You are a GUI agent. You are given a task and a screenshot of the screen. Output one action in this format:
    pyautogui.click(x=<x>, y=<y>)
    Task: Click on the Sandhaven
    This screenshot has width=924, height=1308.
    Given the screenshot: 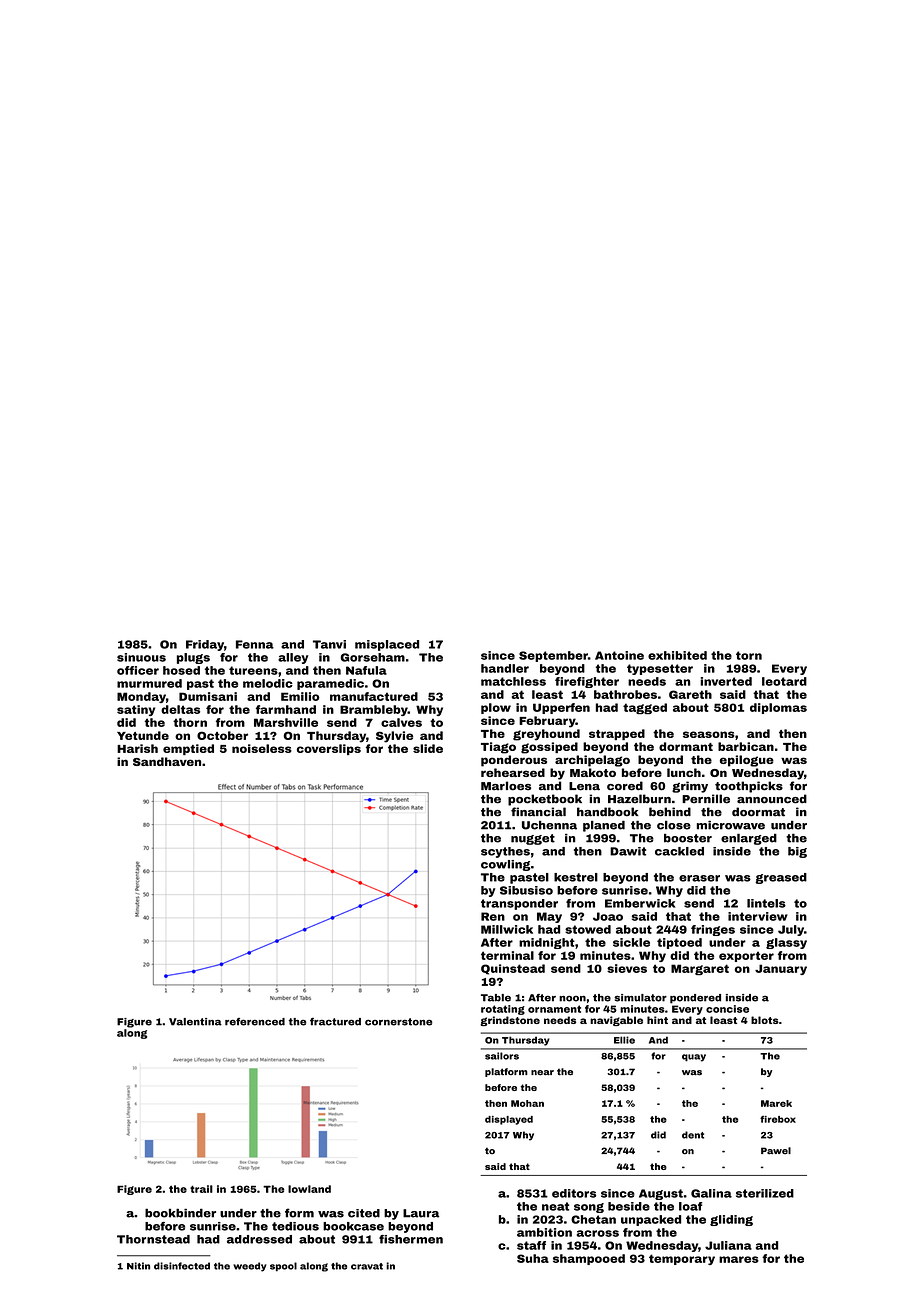 What is the action you would take?
    pyautogui.click(x=167, y=761)
